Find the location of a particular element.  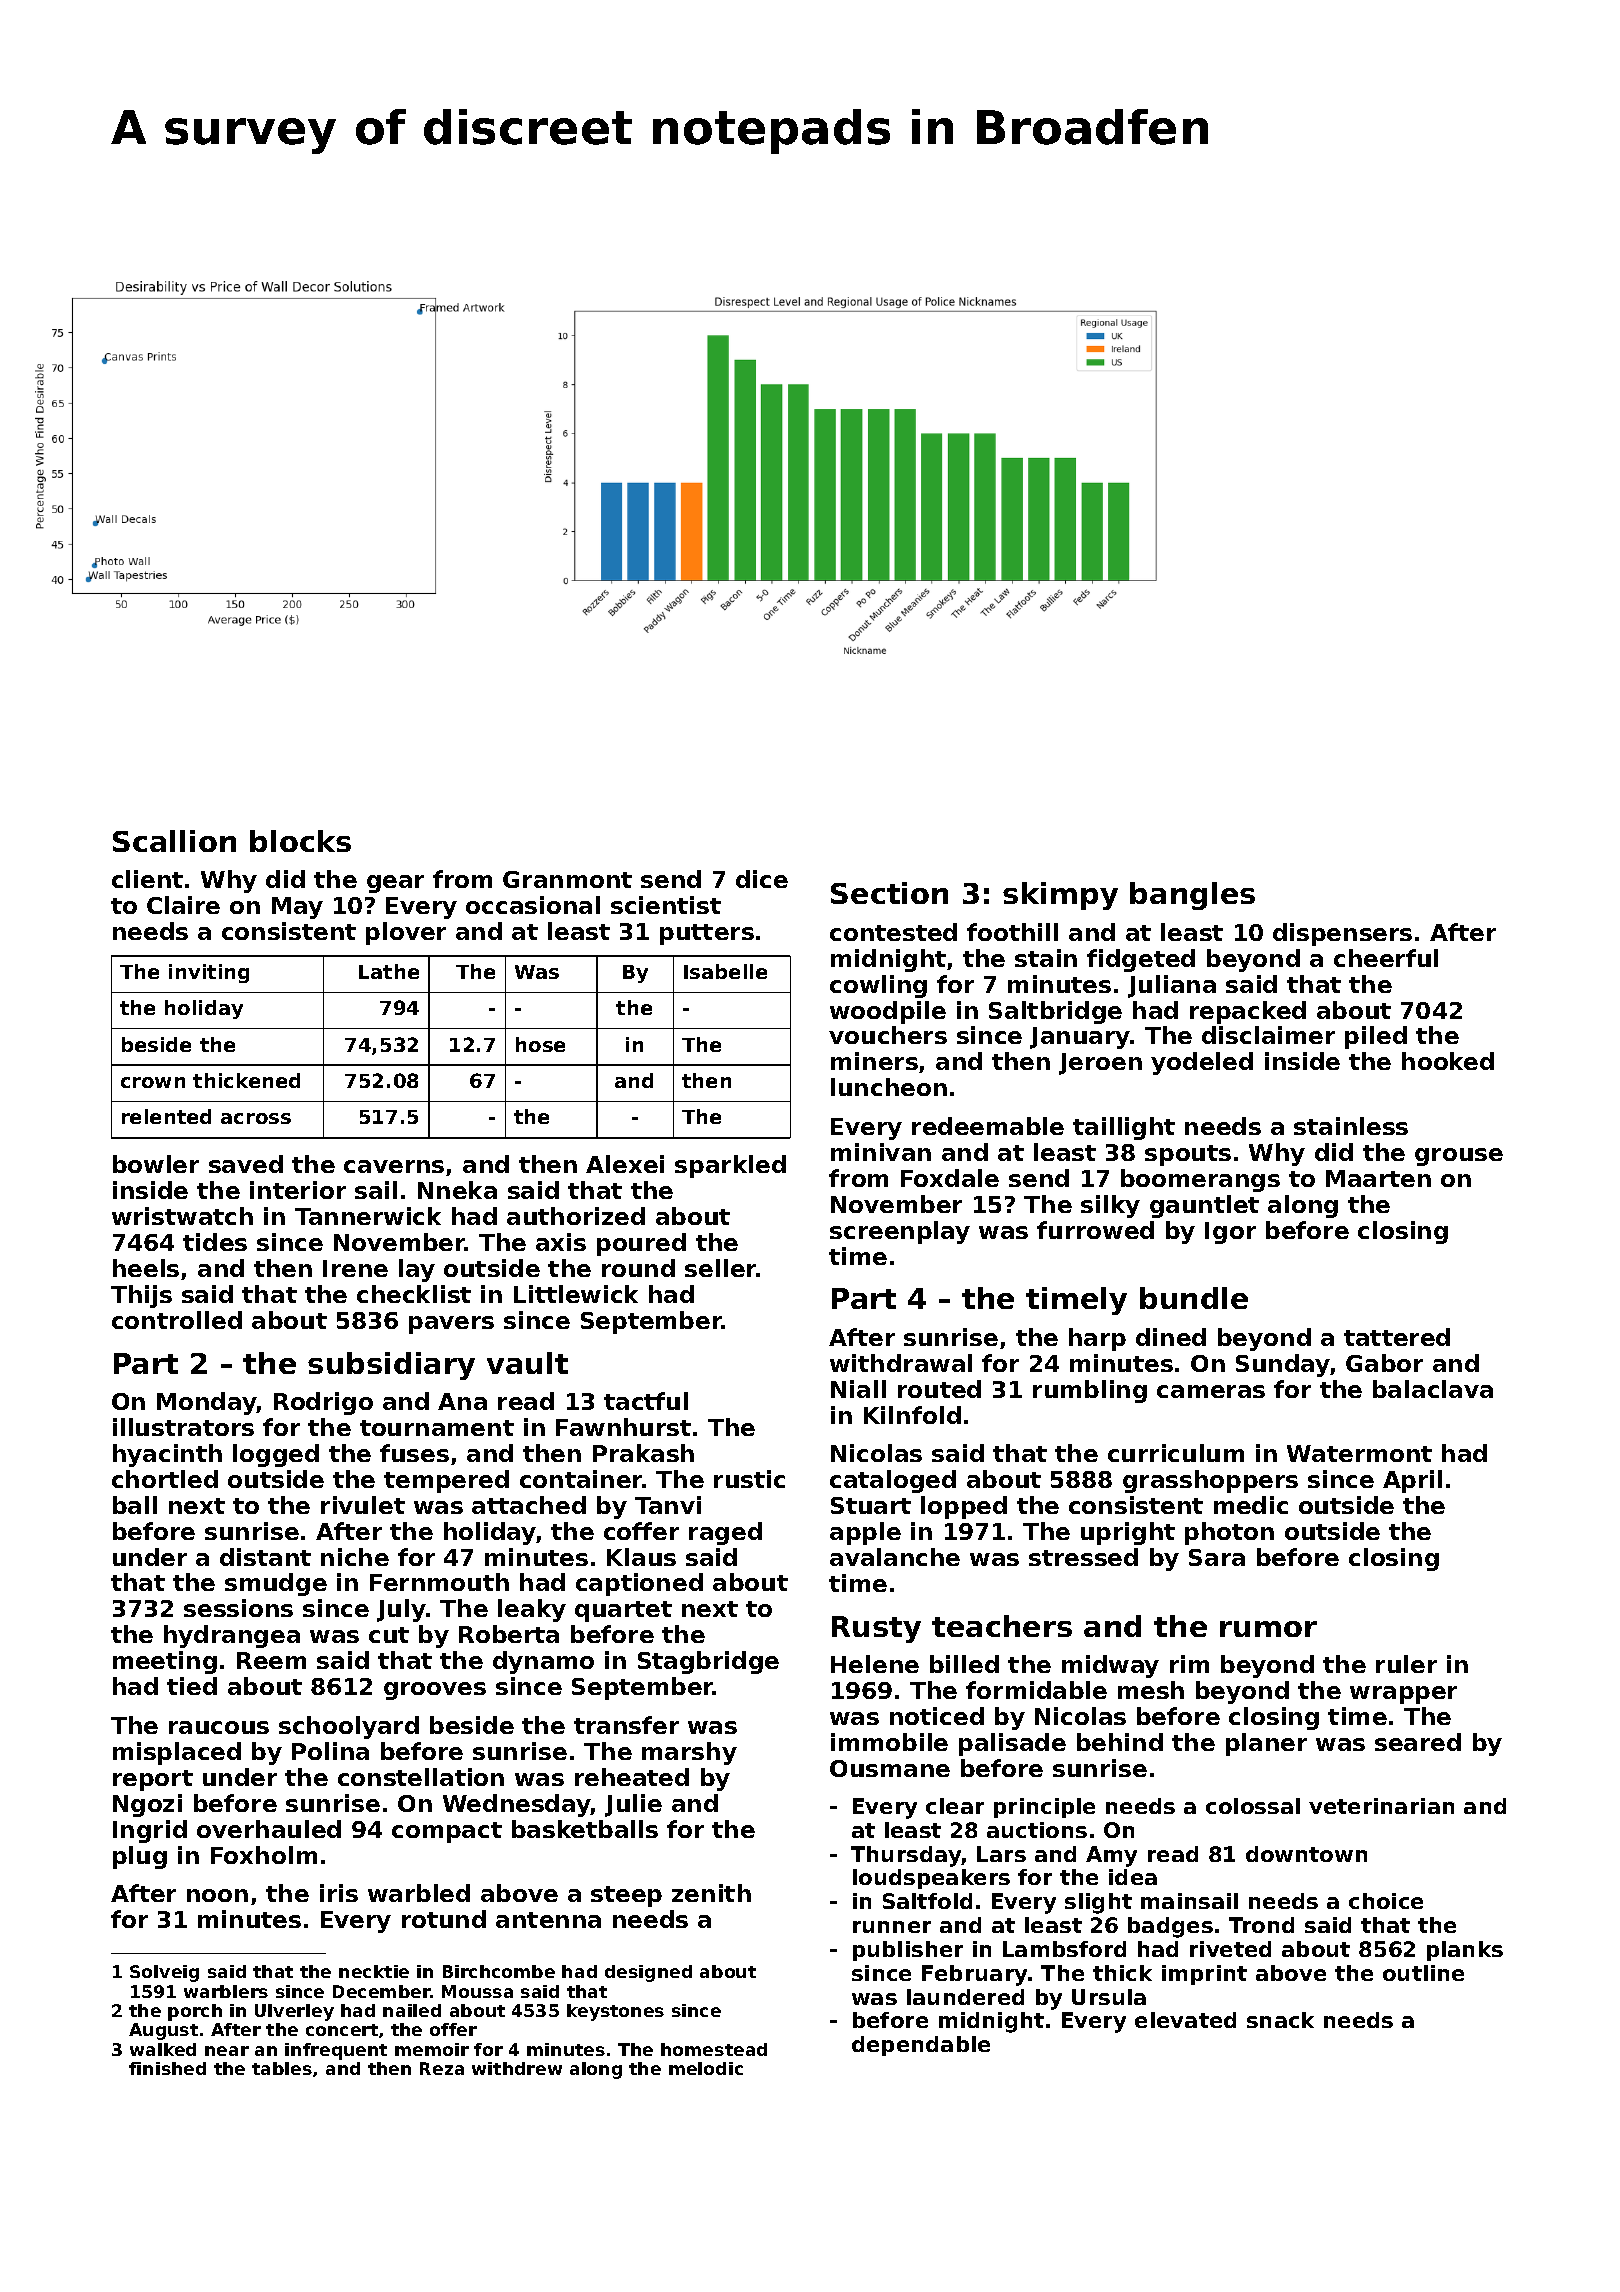

chortled is located at coordinates (165, 1479).
